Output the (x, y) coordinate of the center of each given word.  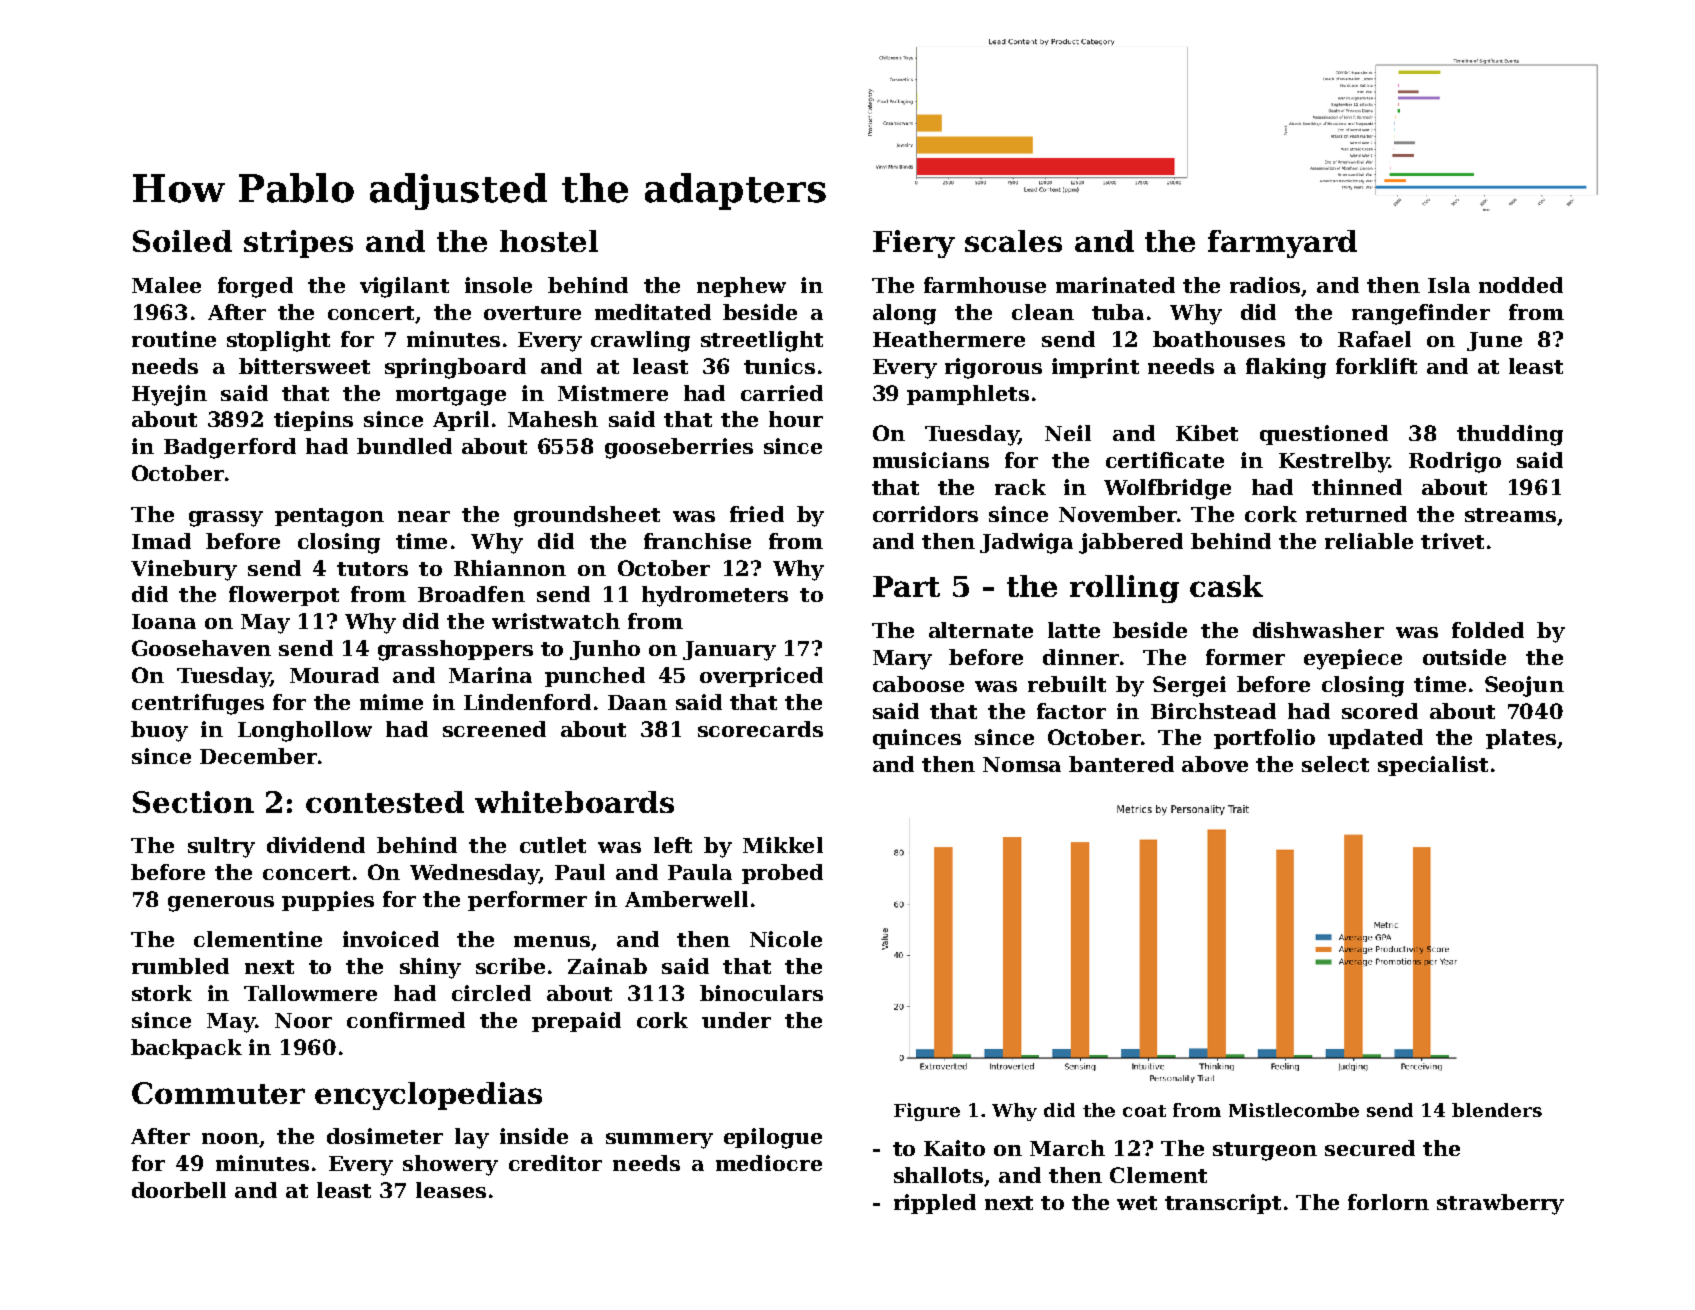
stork (162, 993)
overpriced (761, 677)
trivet (1452, 541)
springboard (455, 368)
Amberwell (686, 899)
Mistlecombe (1294, 1110)
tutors (372, 569)
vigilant (404, 287)
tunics (779, 366)
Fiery (914, 244)
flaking (1286, 368)
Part (906, 586)
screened (494, 729)
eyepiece (1353, 659)
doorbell (179, 1190)
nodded (1521, 285)
